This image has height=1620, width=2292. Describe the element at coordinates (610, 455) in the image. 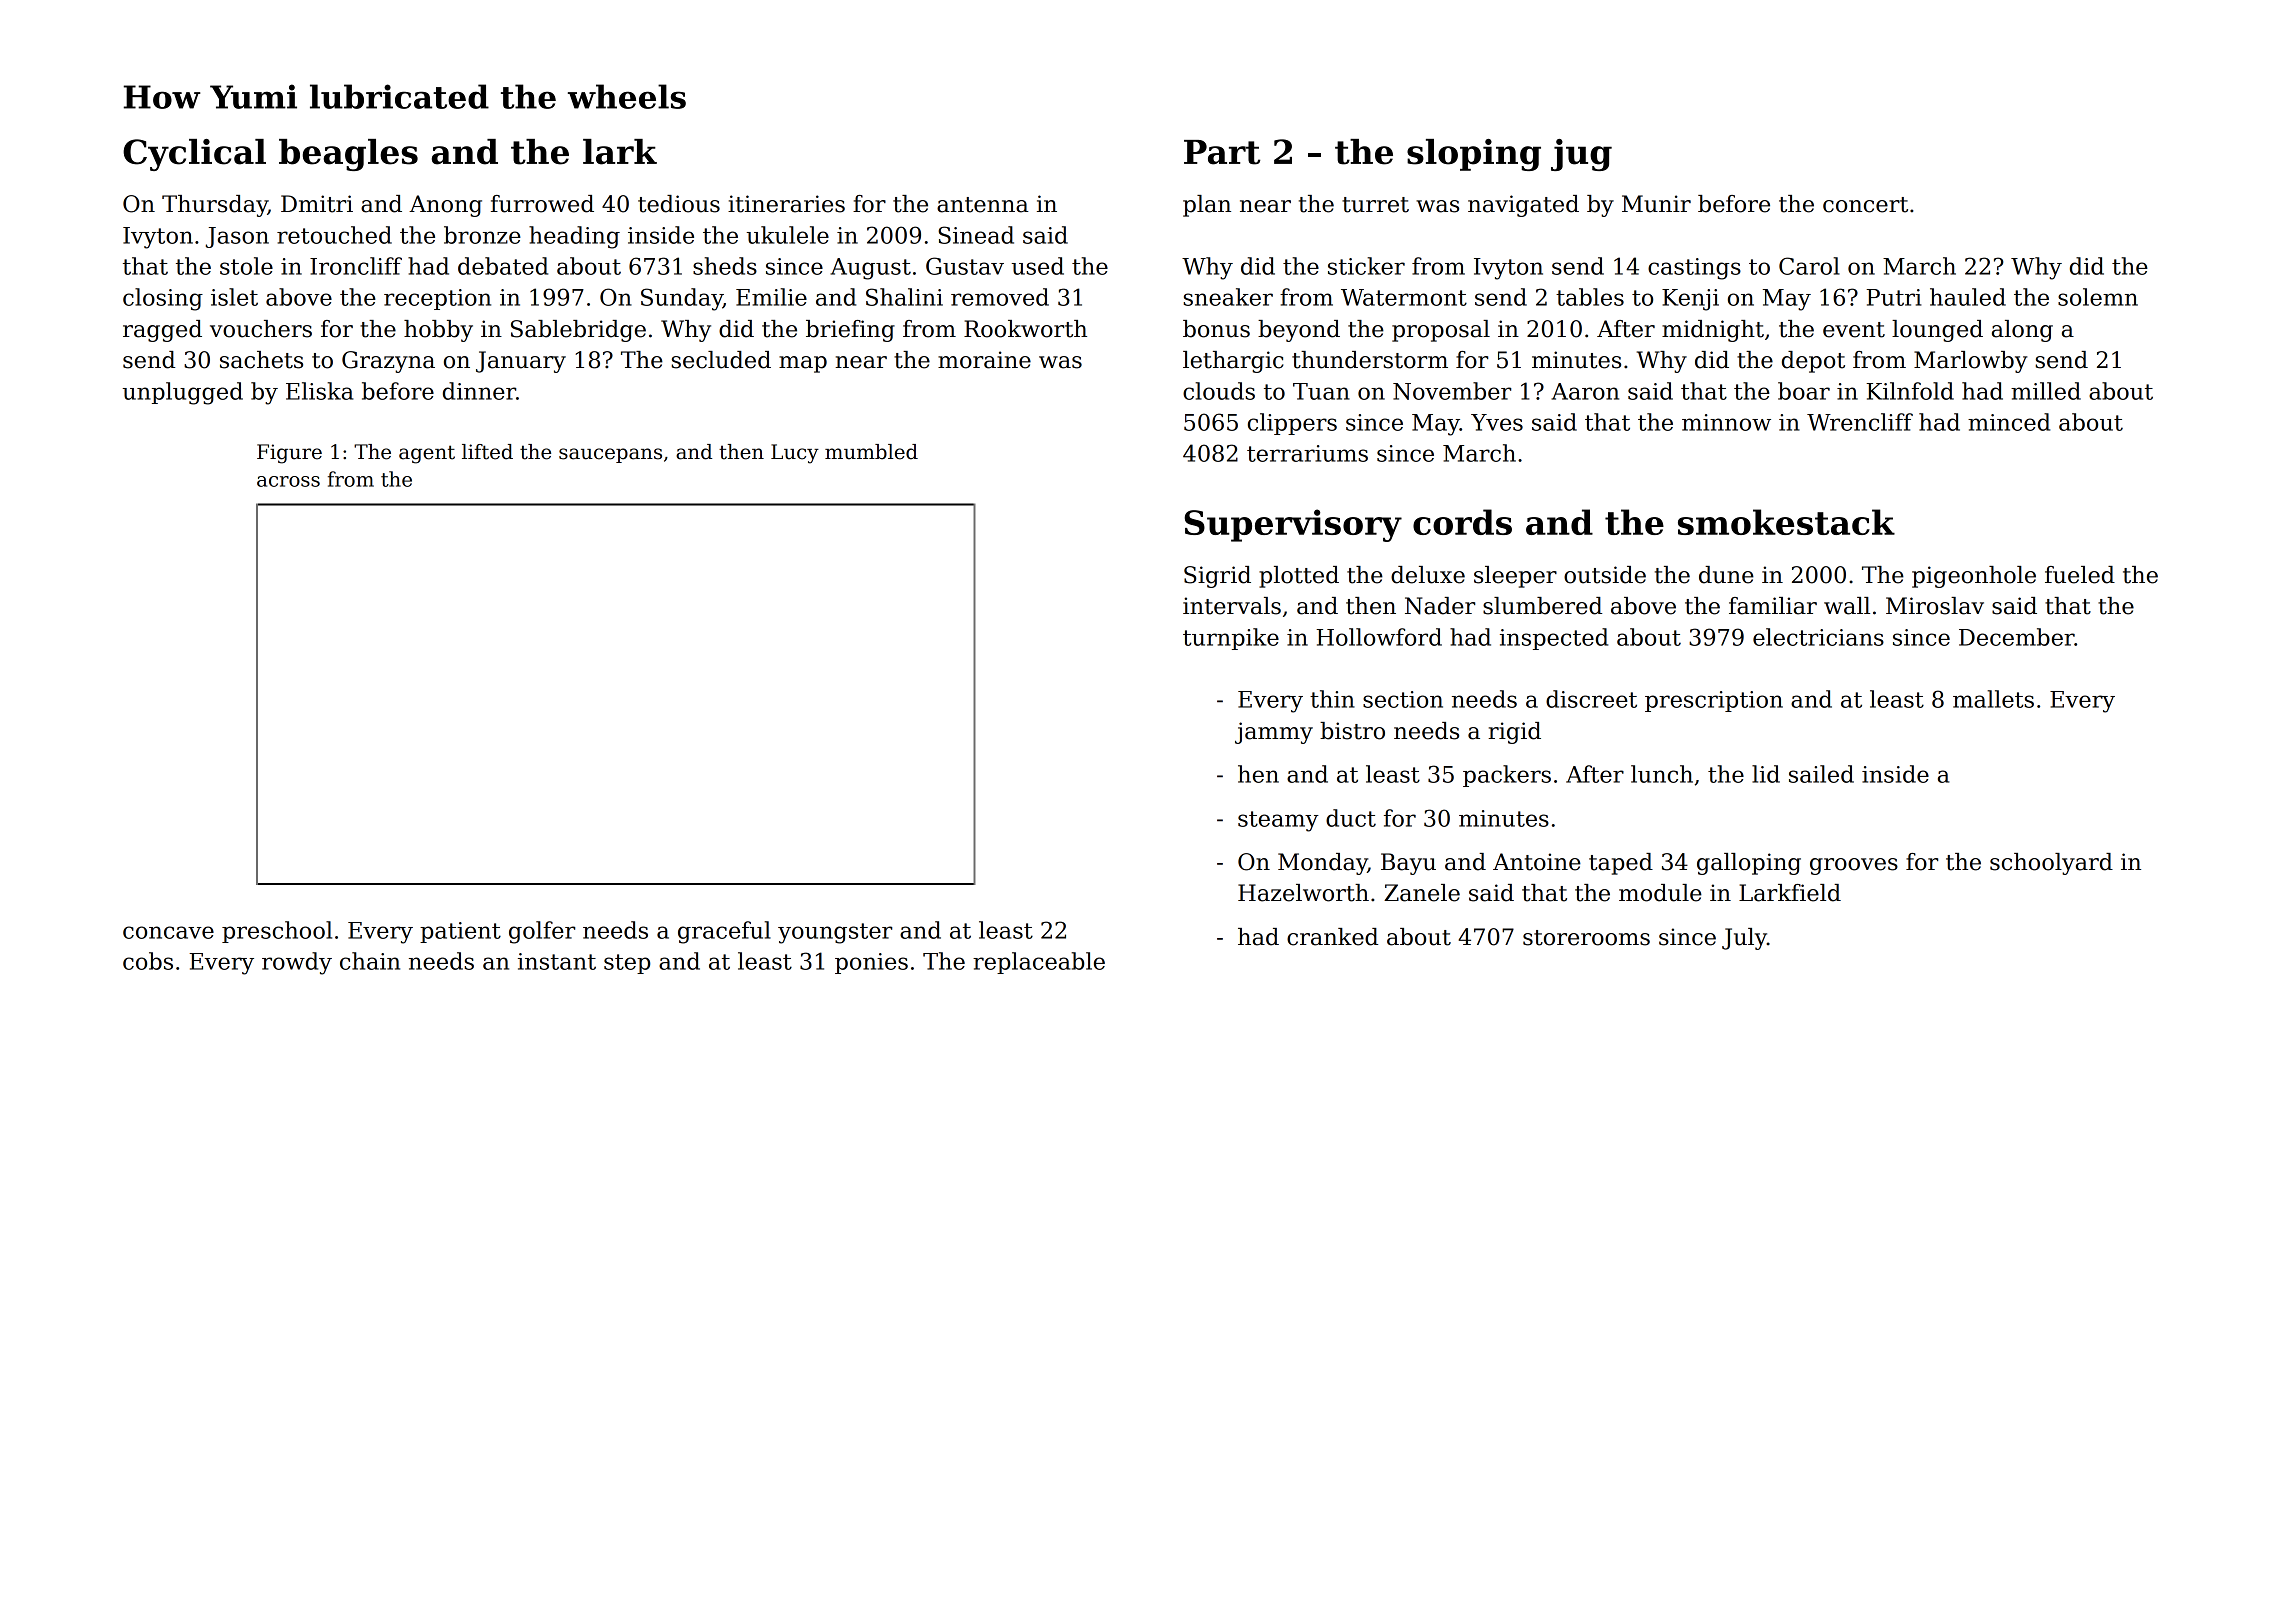

I see `saucepans` at that location.
